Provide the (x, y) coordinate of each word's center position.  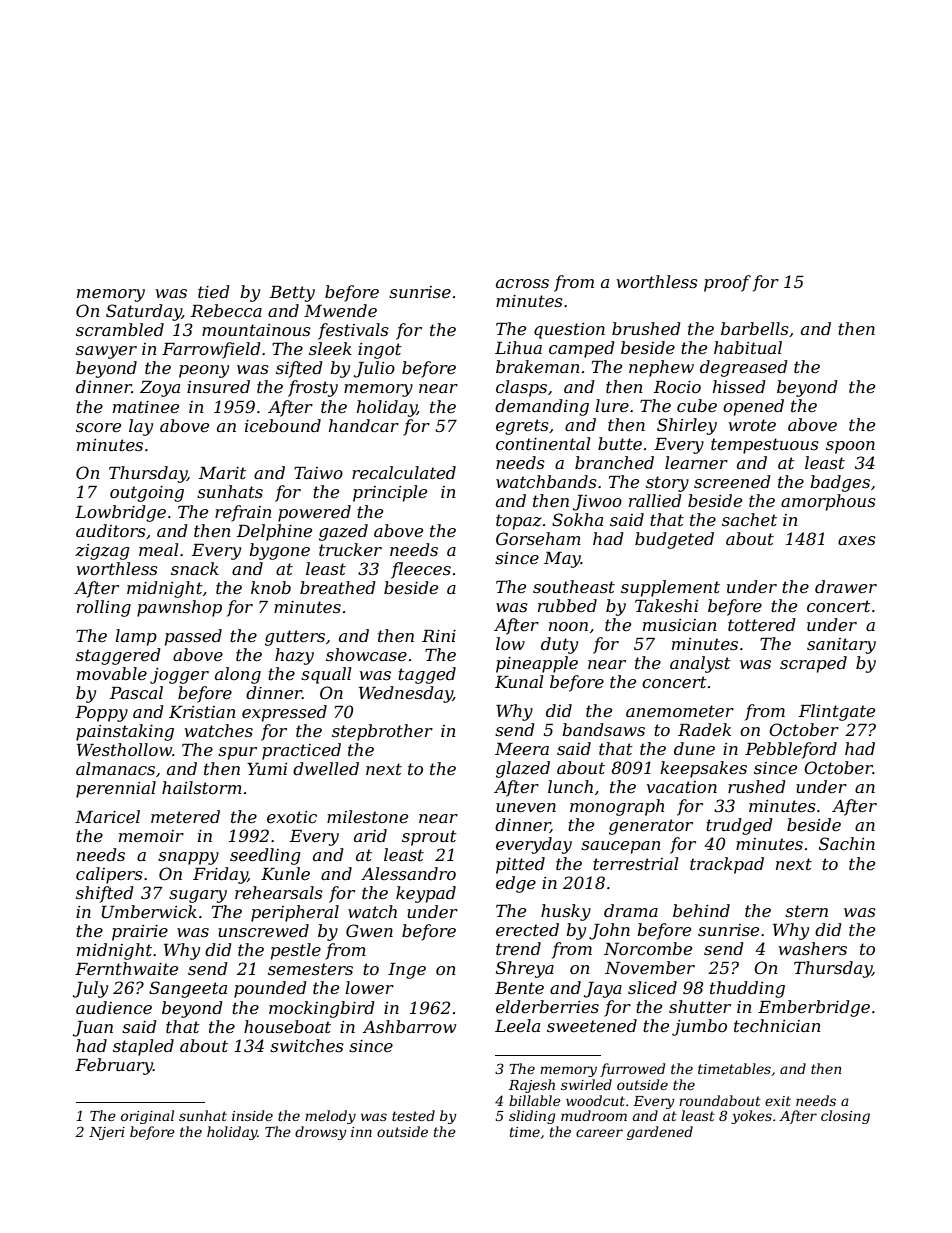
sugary (198, 896)
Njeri (107, 1133)
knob (271, 587)
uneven (526, 807)
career (599, 1133)
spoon (850, 447)
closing (845, 1117)
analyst (700, 664)
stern (806, 911)
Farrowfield (211, 350)
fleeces (421, 570)
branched (614, 462)
